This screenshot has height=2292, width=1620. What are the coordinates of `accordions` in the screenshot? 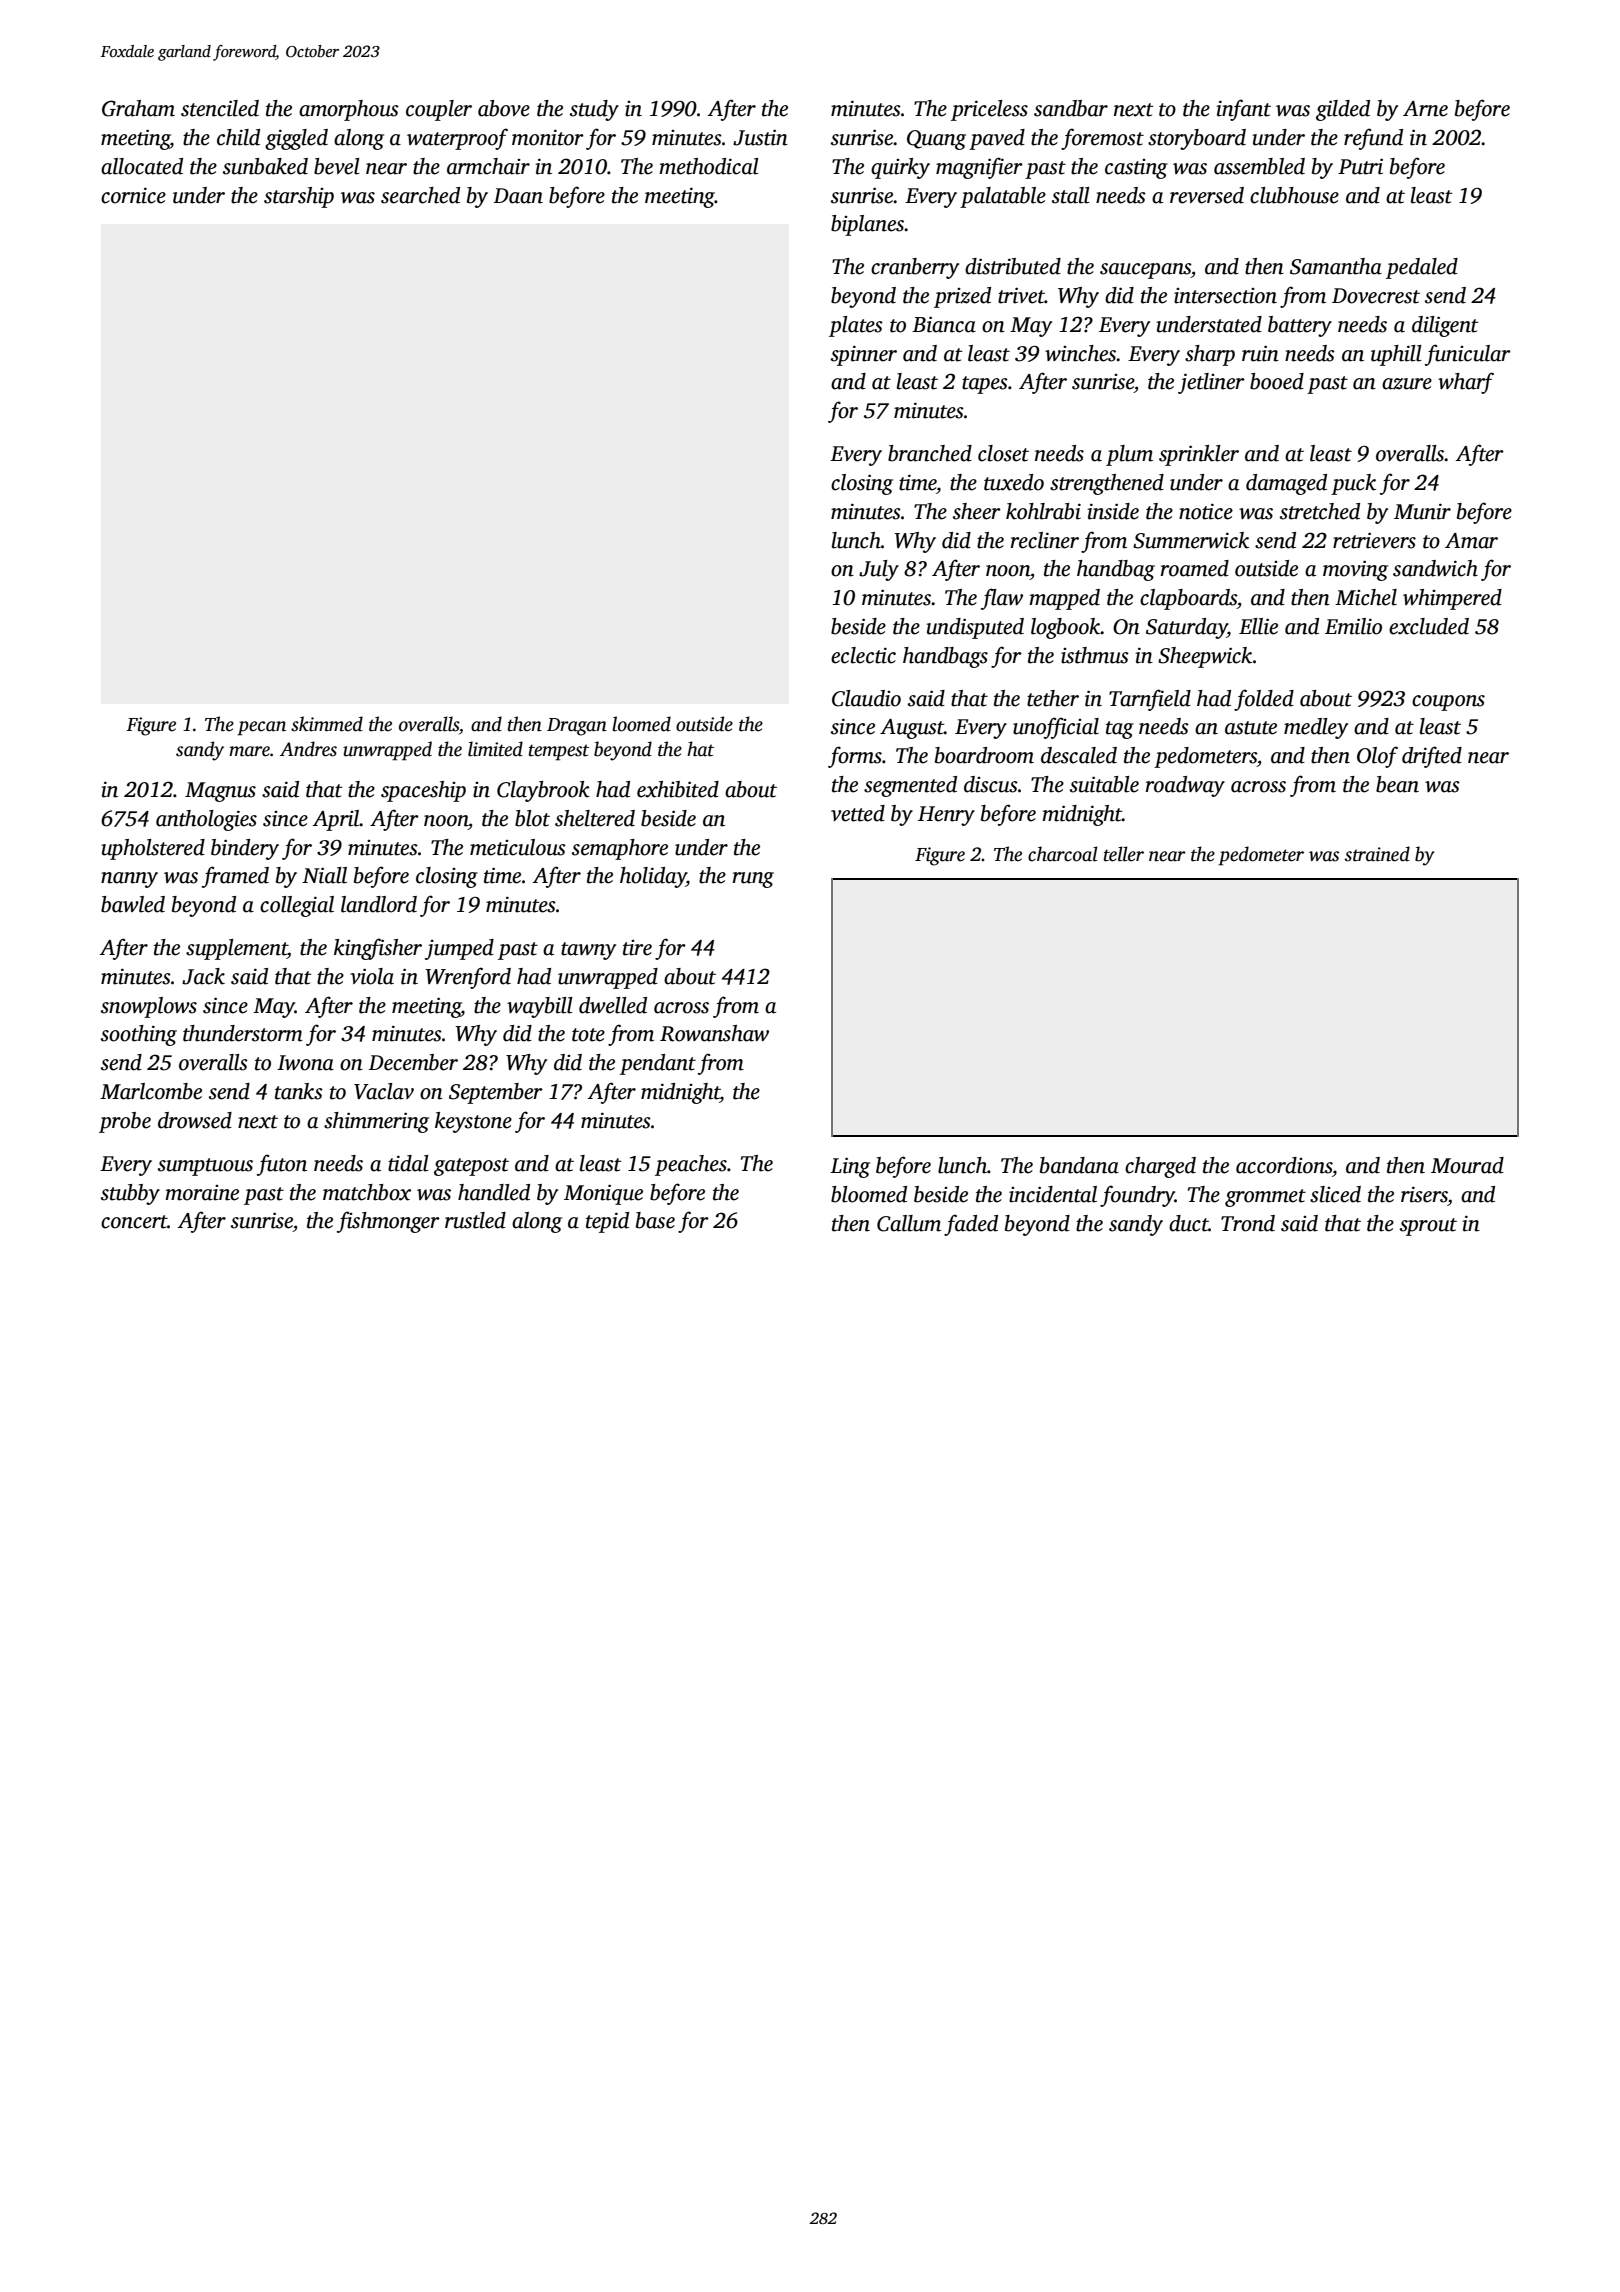 It's located at (1284, 1165).
